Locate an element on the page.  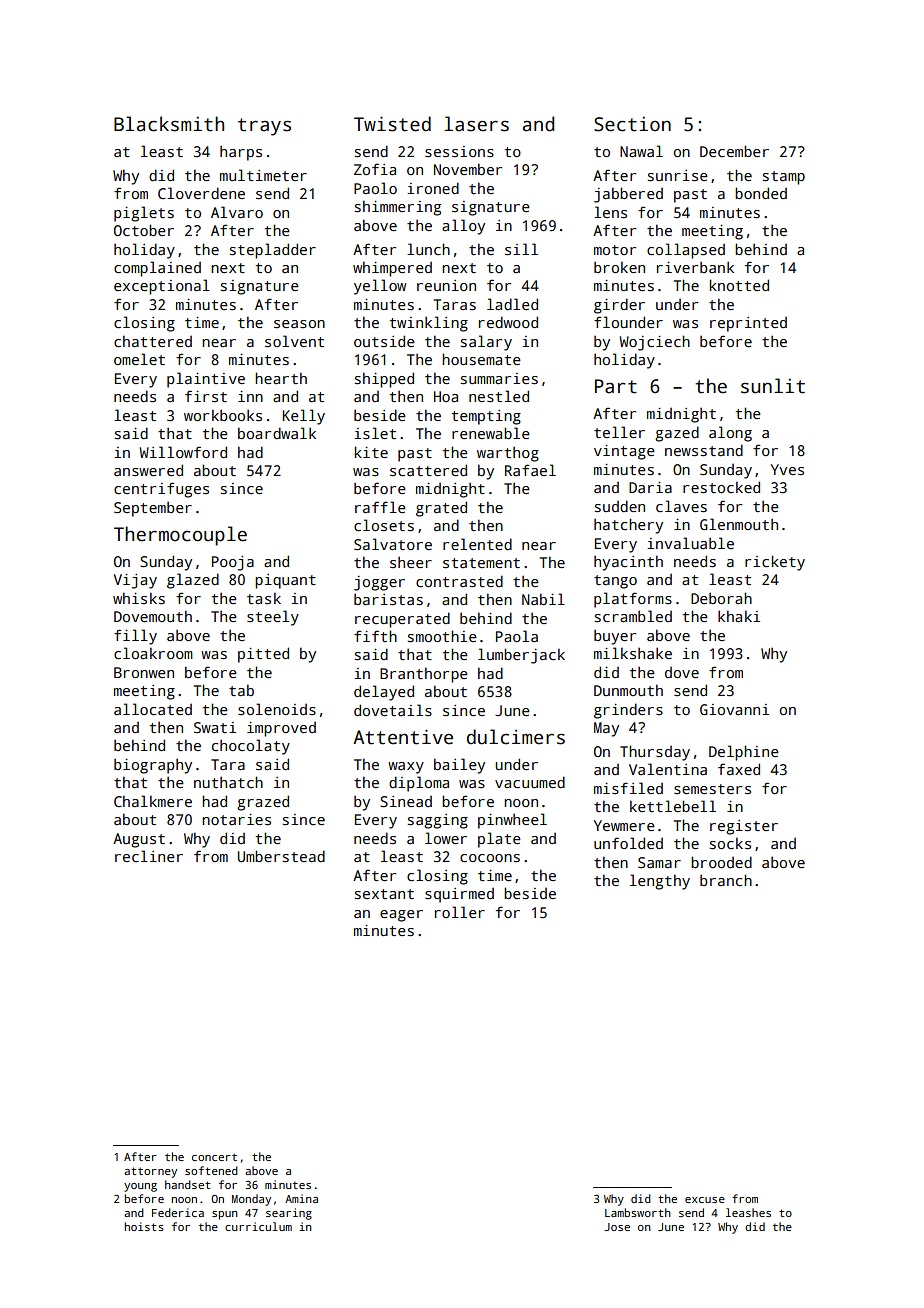
Amina is located at coordinates (301, 1198).
